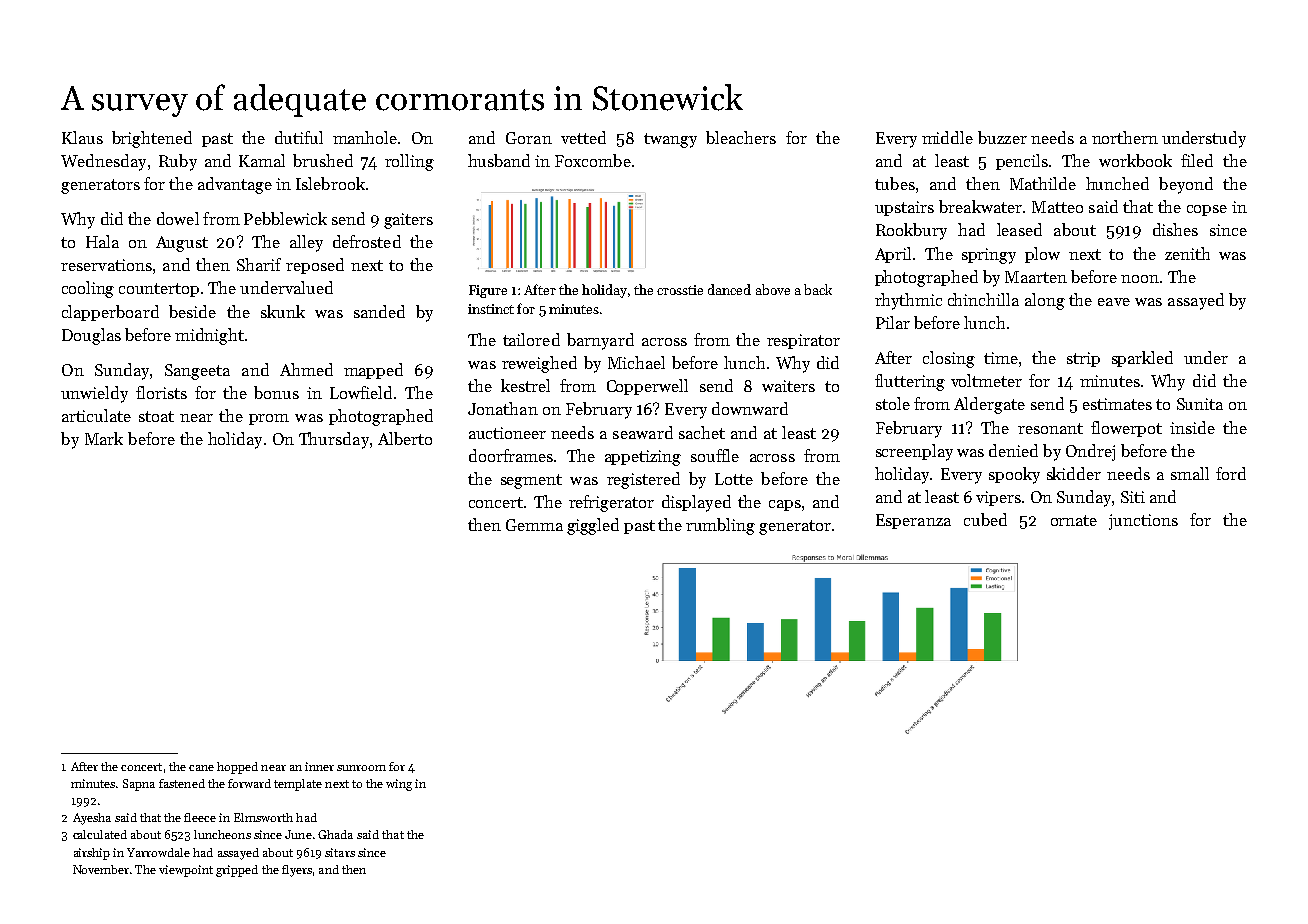 The image size is (1308, 924). Describe the element at coordinates (237, 768) in the screenshot. I see `hopped` at that location.
